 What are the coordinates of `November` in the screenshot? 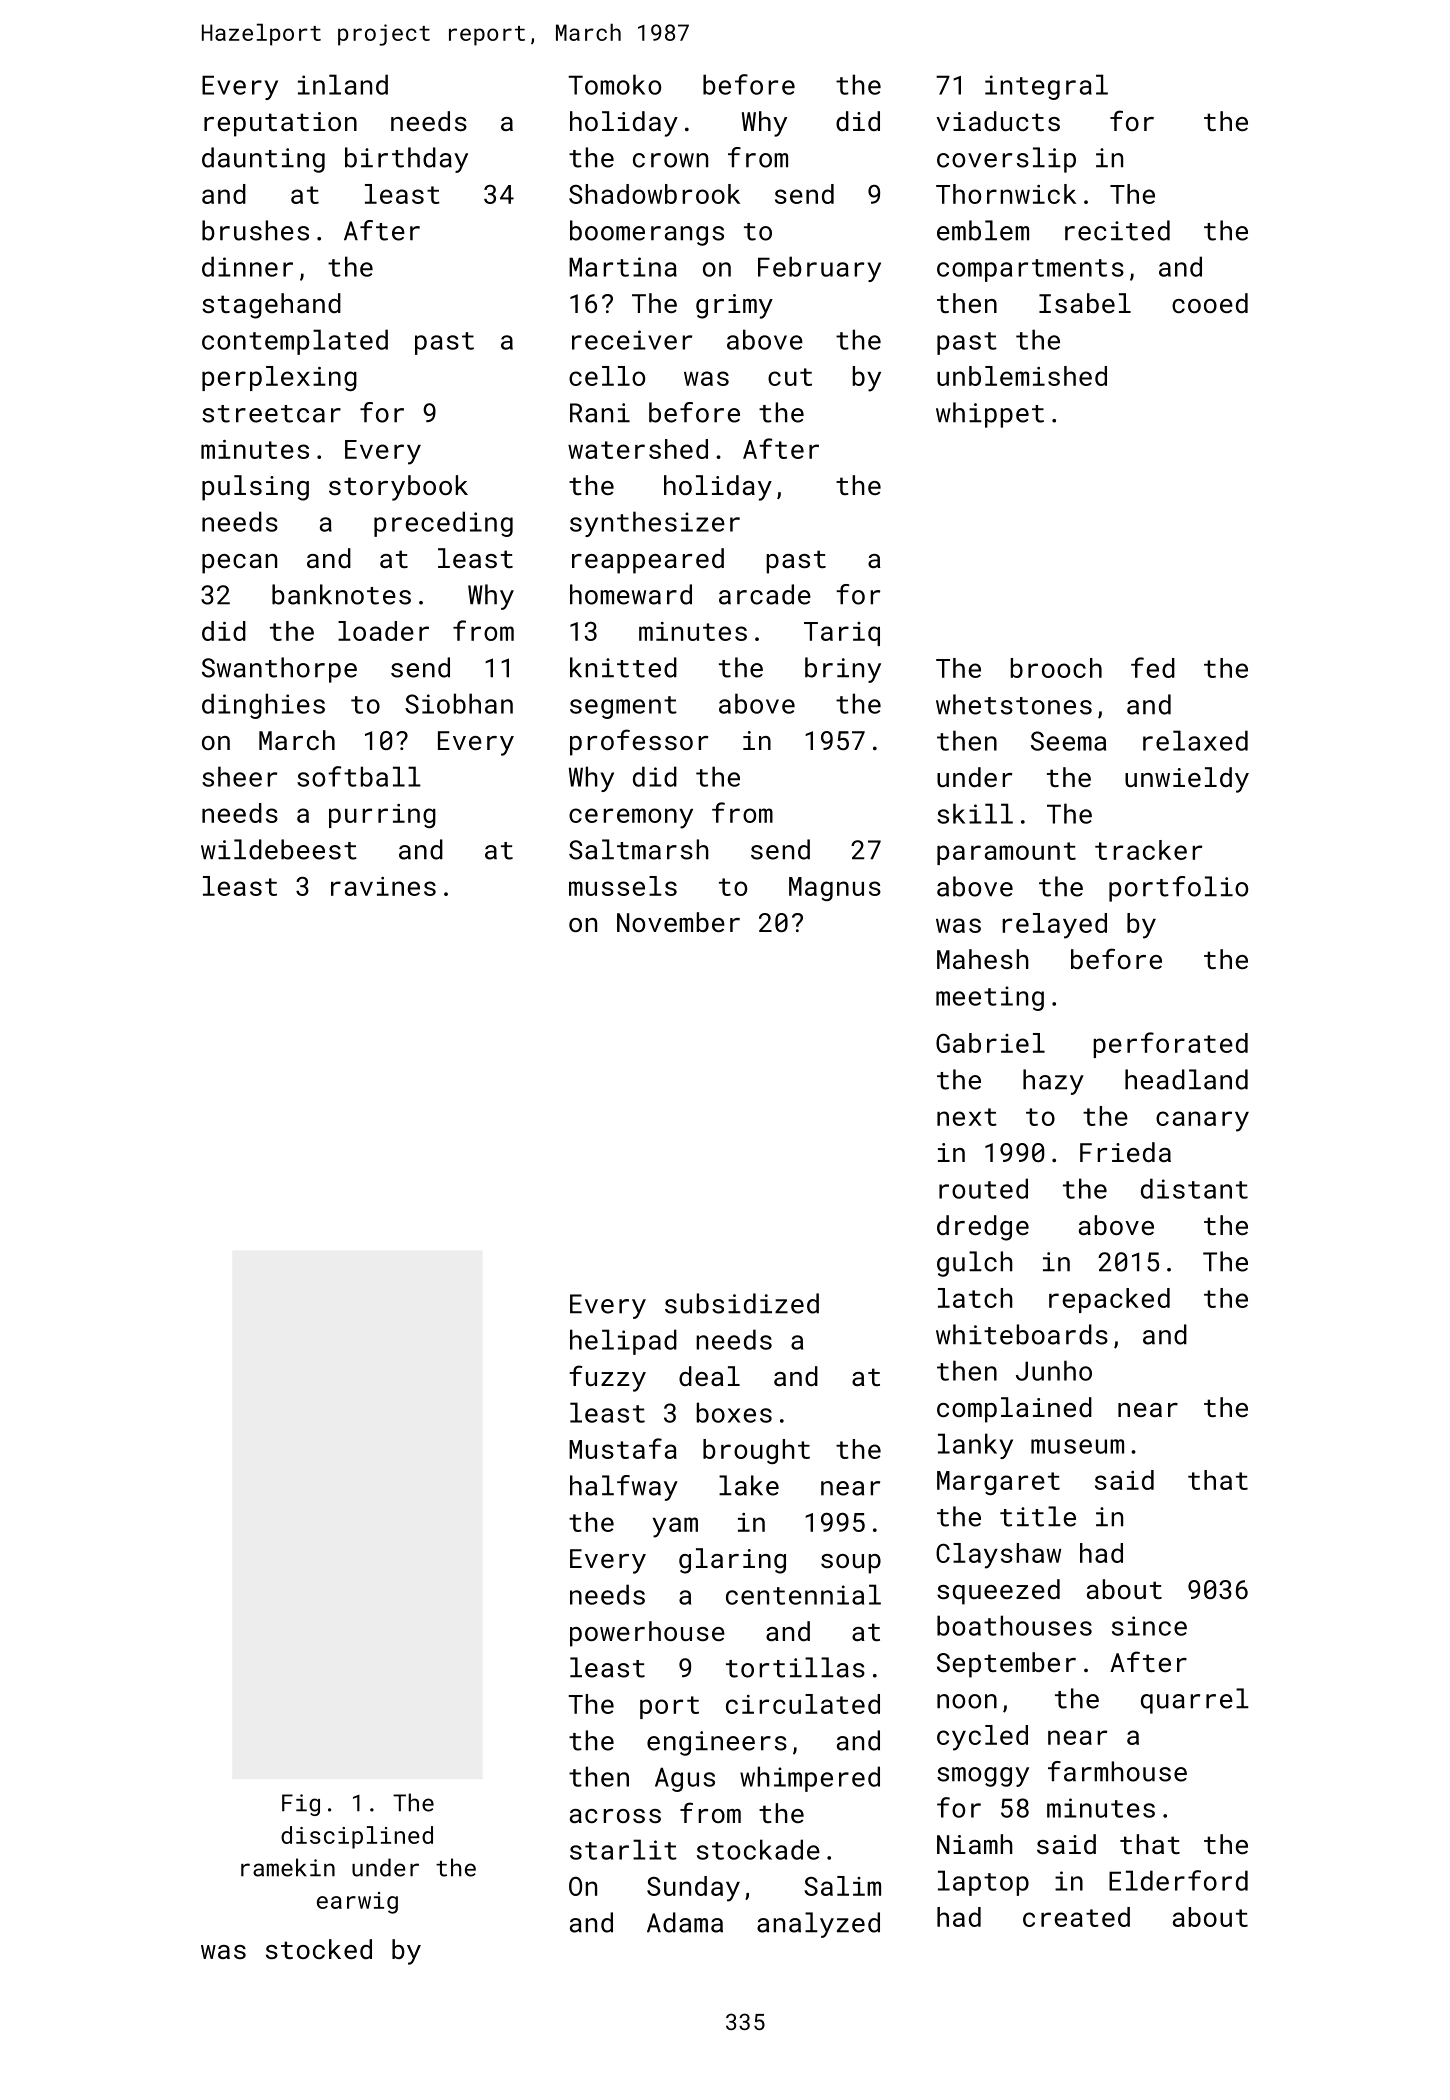 It's located at (678, 922).
